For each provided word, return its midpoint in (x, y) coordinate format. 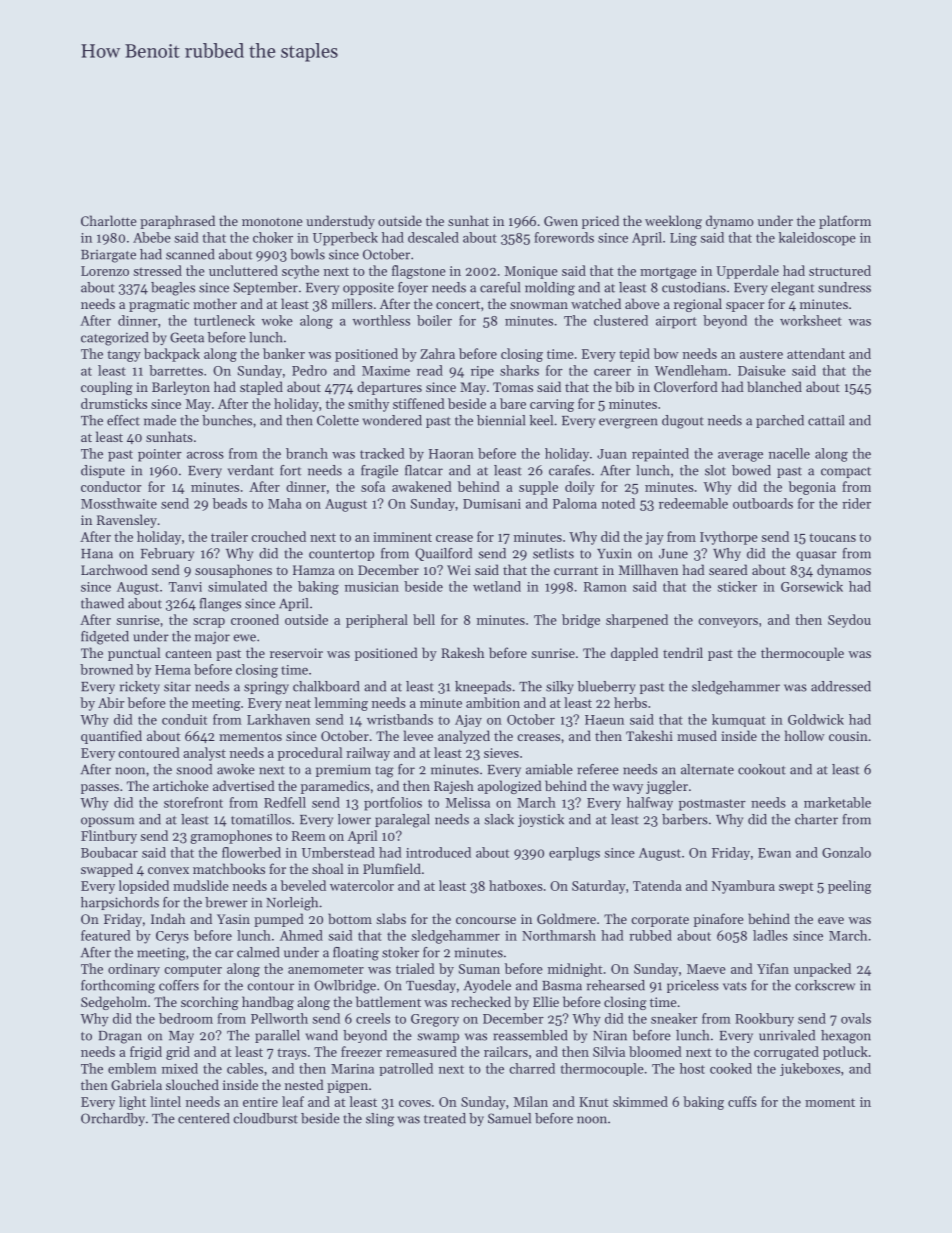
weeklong (673, 222)
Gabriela (136, 1084)
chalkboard (326, 686)
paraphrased (177, 222)
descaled (433, 237)
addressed (841, 686)
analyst (204, 754)
